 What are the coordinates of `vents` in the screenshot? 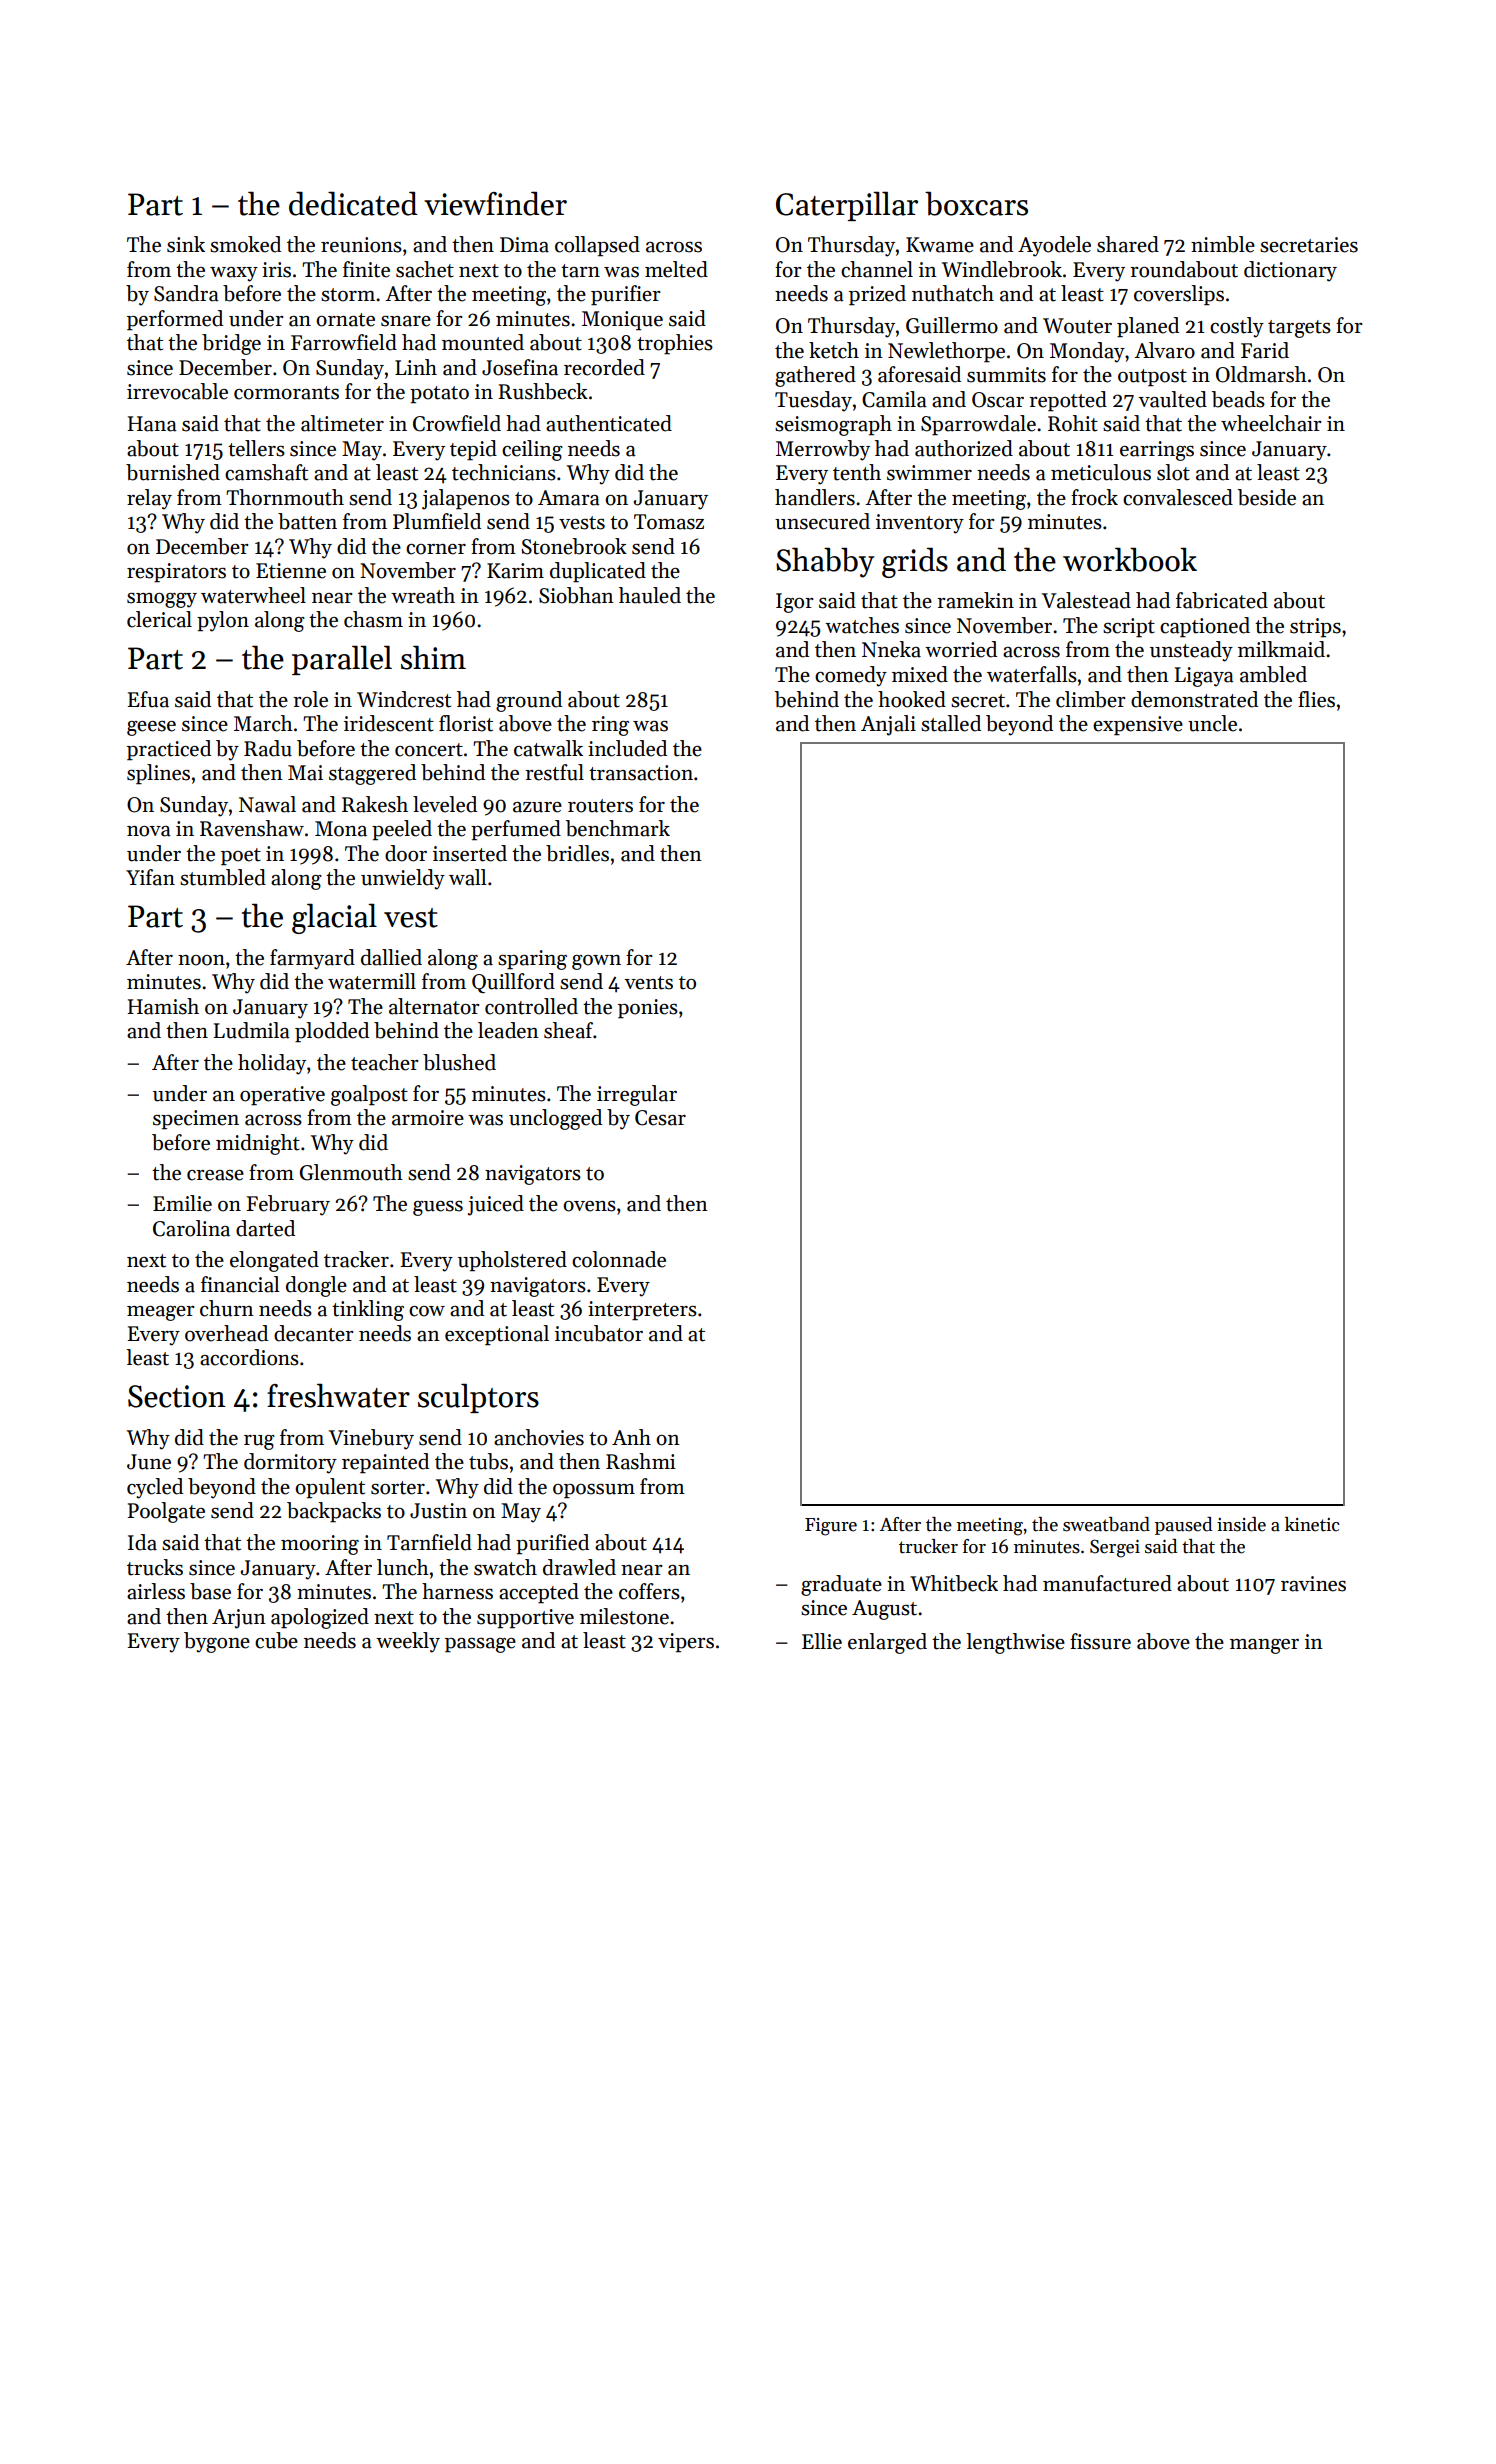 It's located at (648, 983).
